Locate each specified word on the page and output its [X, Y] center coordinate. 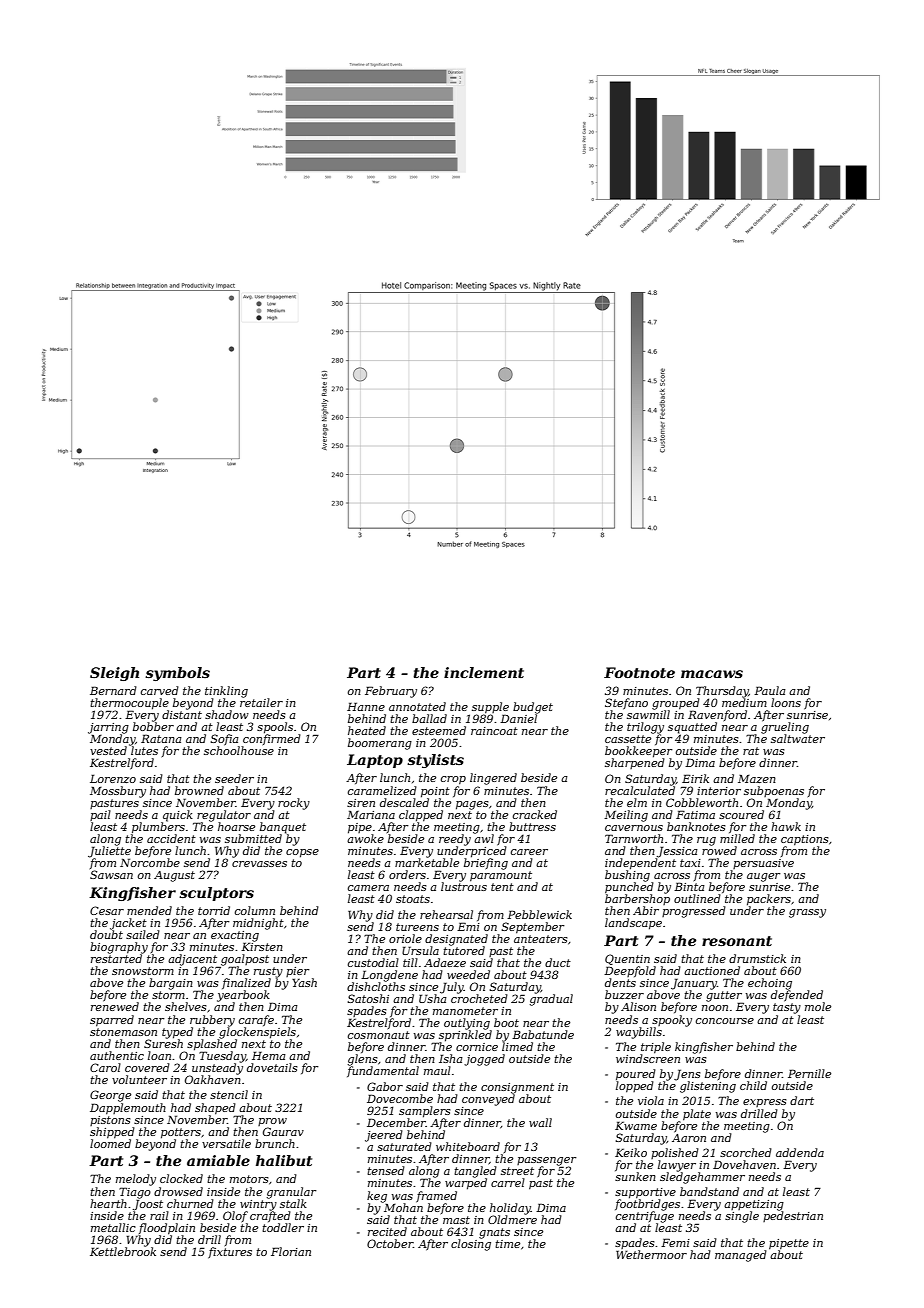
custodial [373, 962]
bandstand [709, 1191]
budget [533, 708]
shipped [112, 1133]
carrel [508, 1182]
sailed [143, 934]
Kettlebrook [123, 1251]
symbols [177, 674]
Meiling [626, 816]
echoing [770, 984]
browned [199, 790]
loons [786, 702]
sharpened [635, 763]
